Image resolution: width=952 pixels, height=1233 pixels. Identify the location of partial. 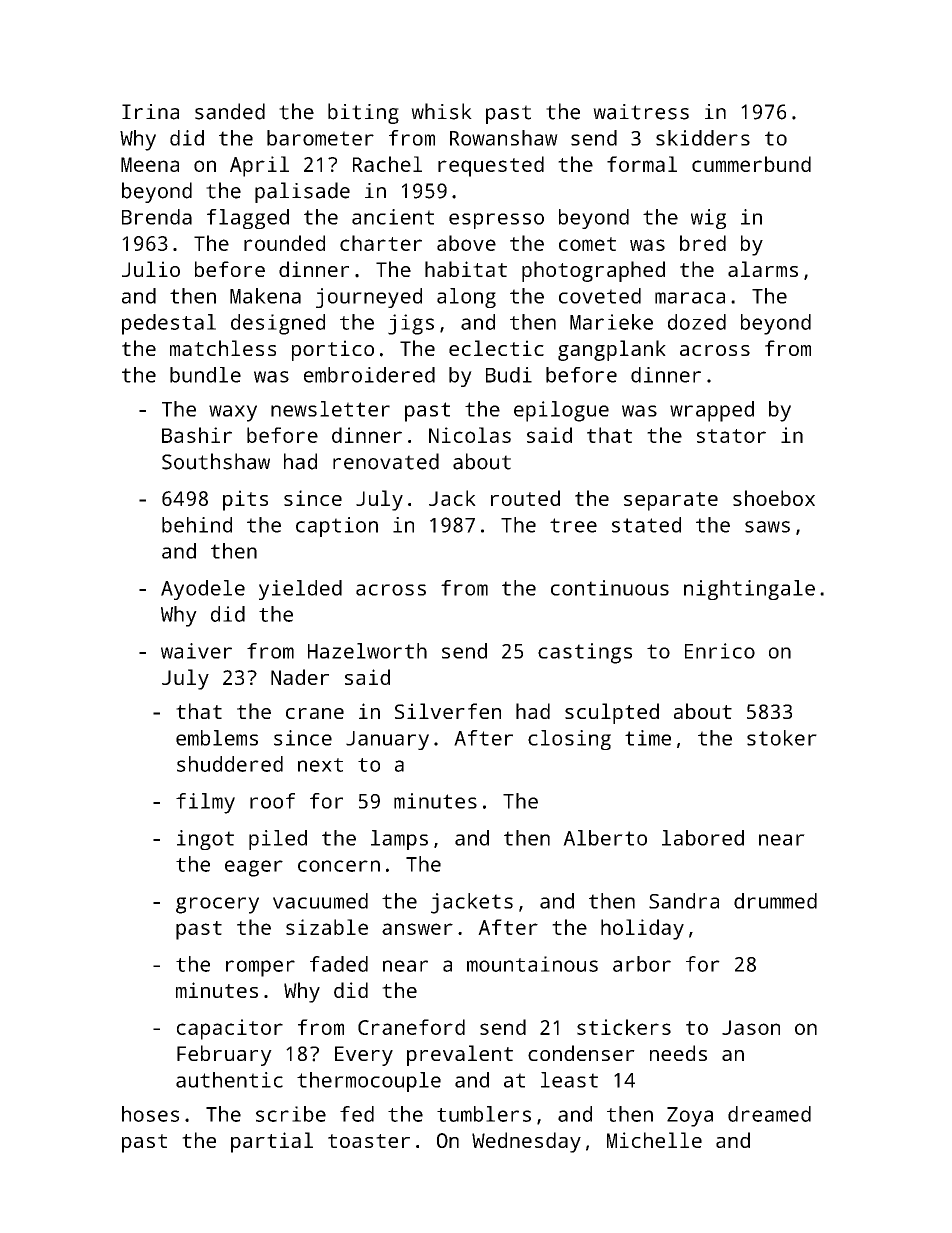
(272, 1142).
